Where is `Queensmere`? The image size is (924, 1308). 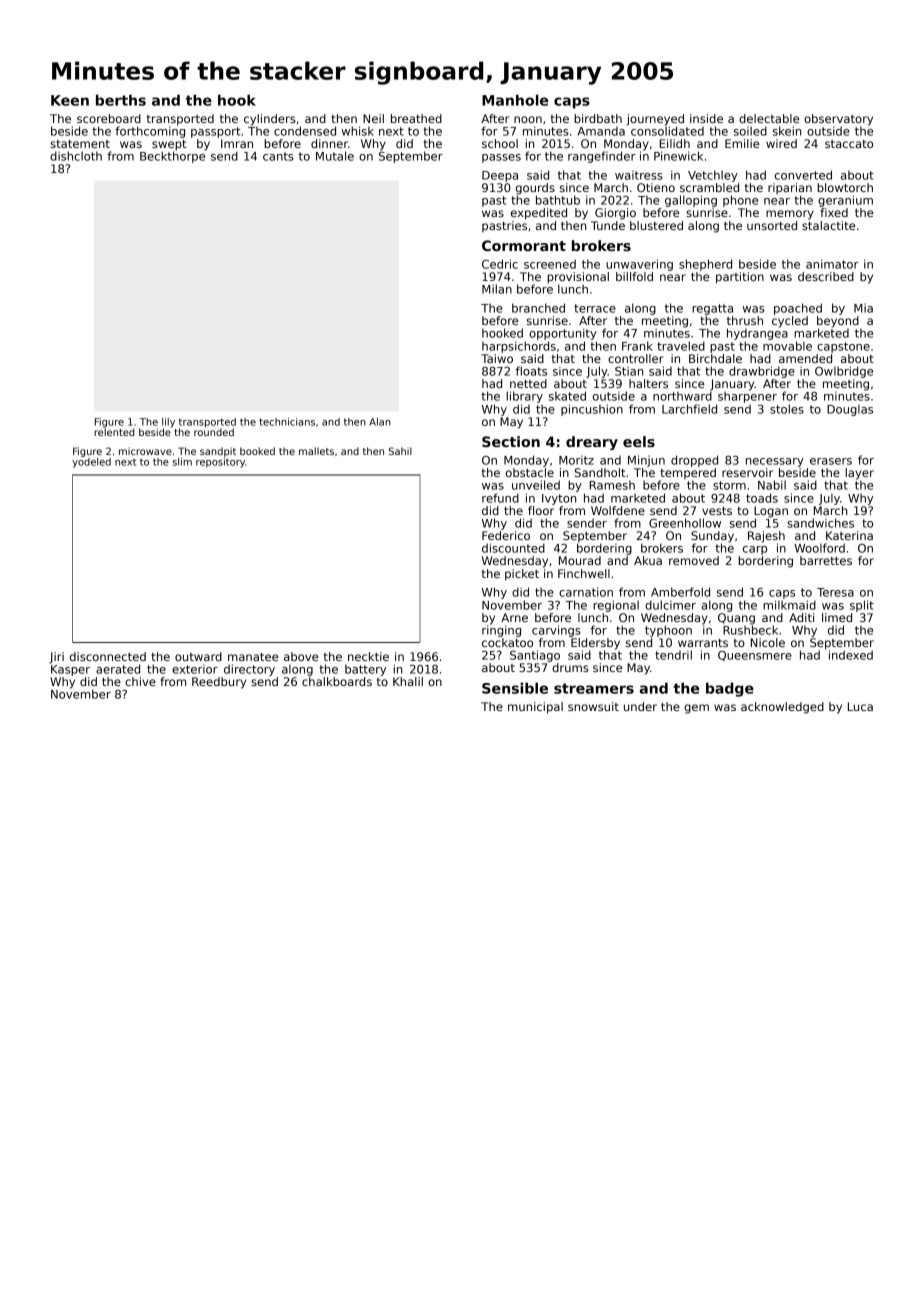
Queensmere is located at coordinates (755, 656).
